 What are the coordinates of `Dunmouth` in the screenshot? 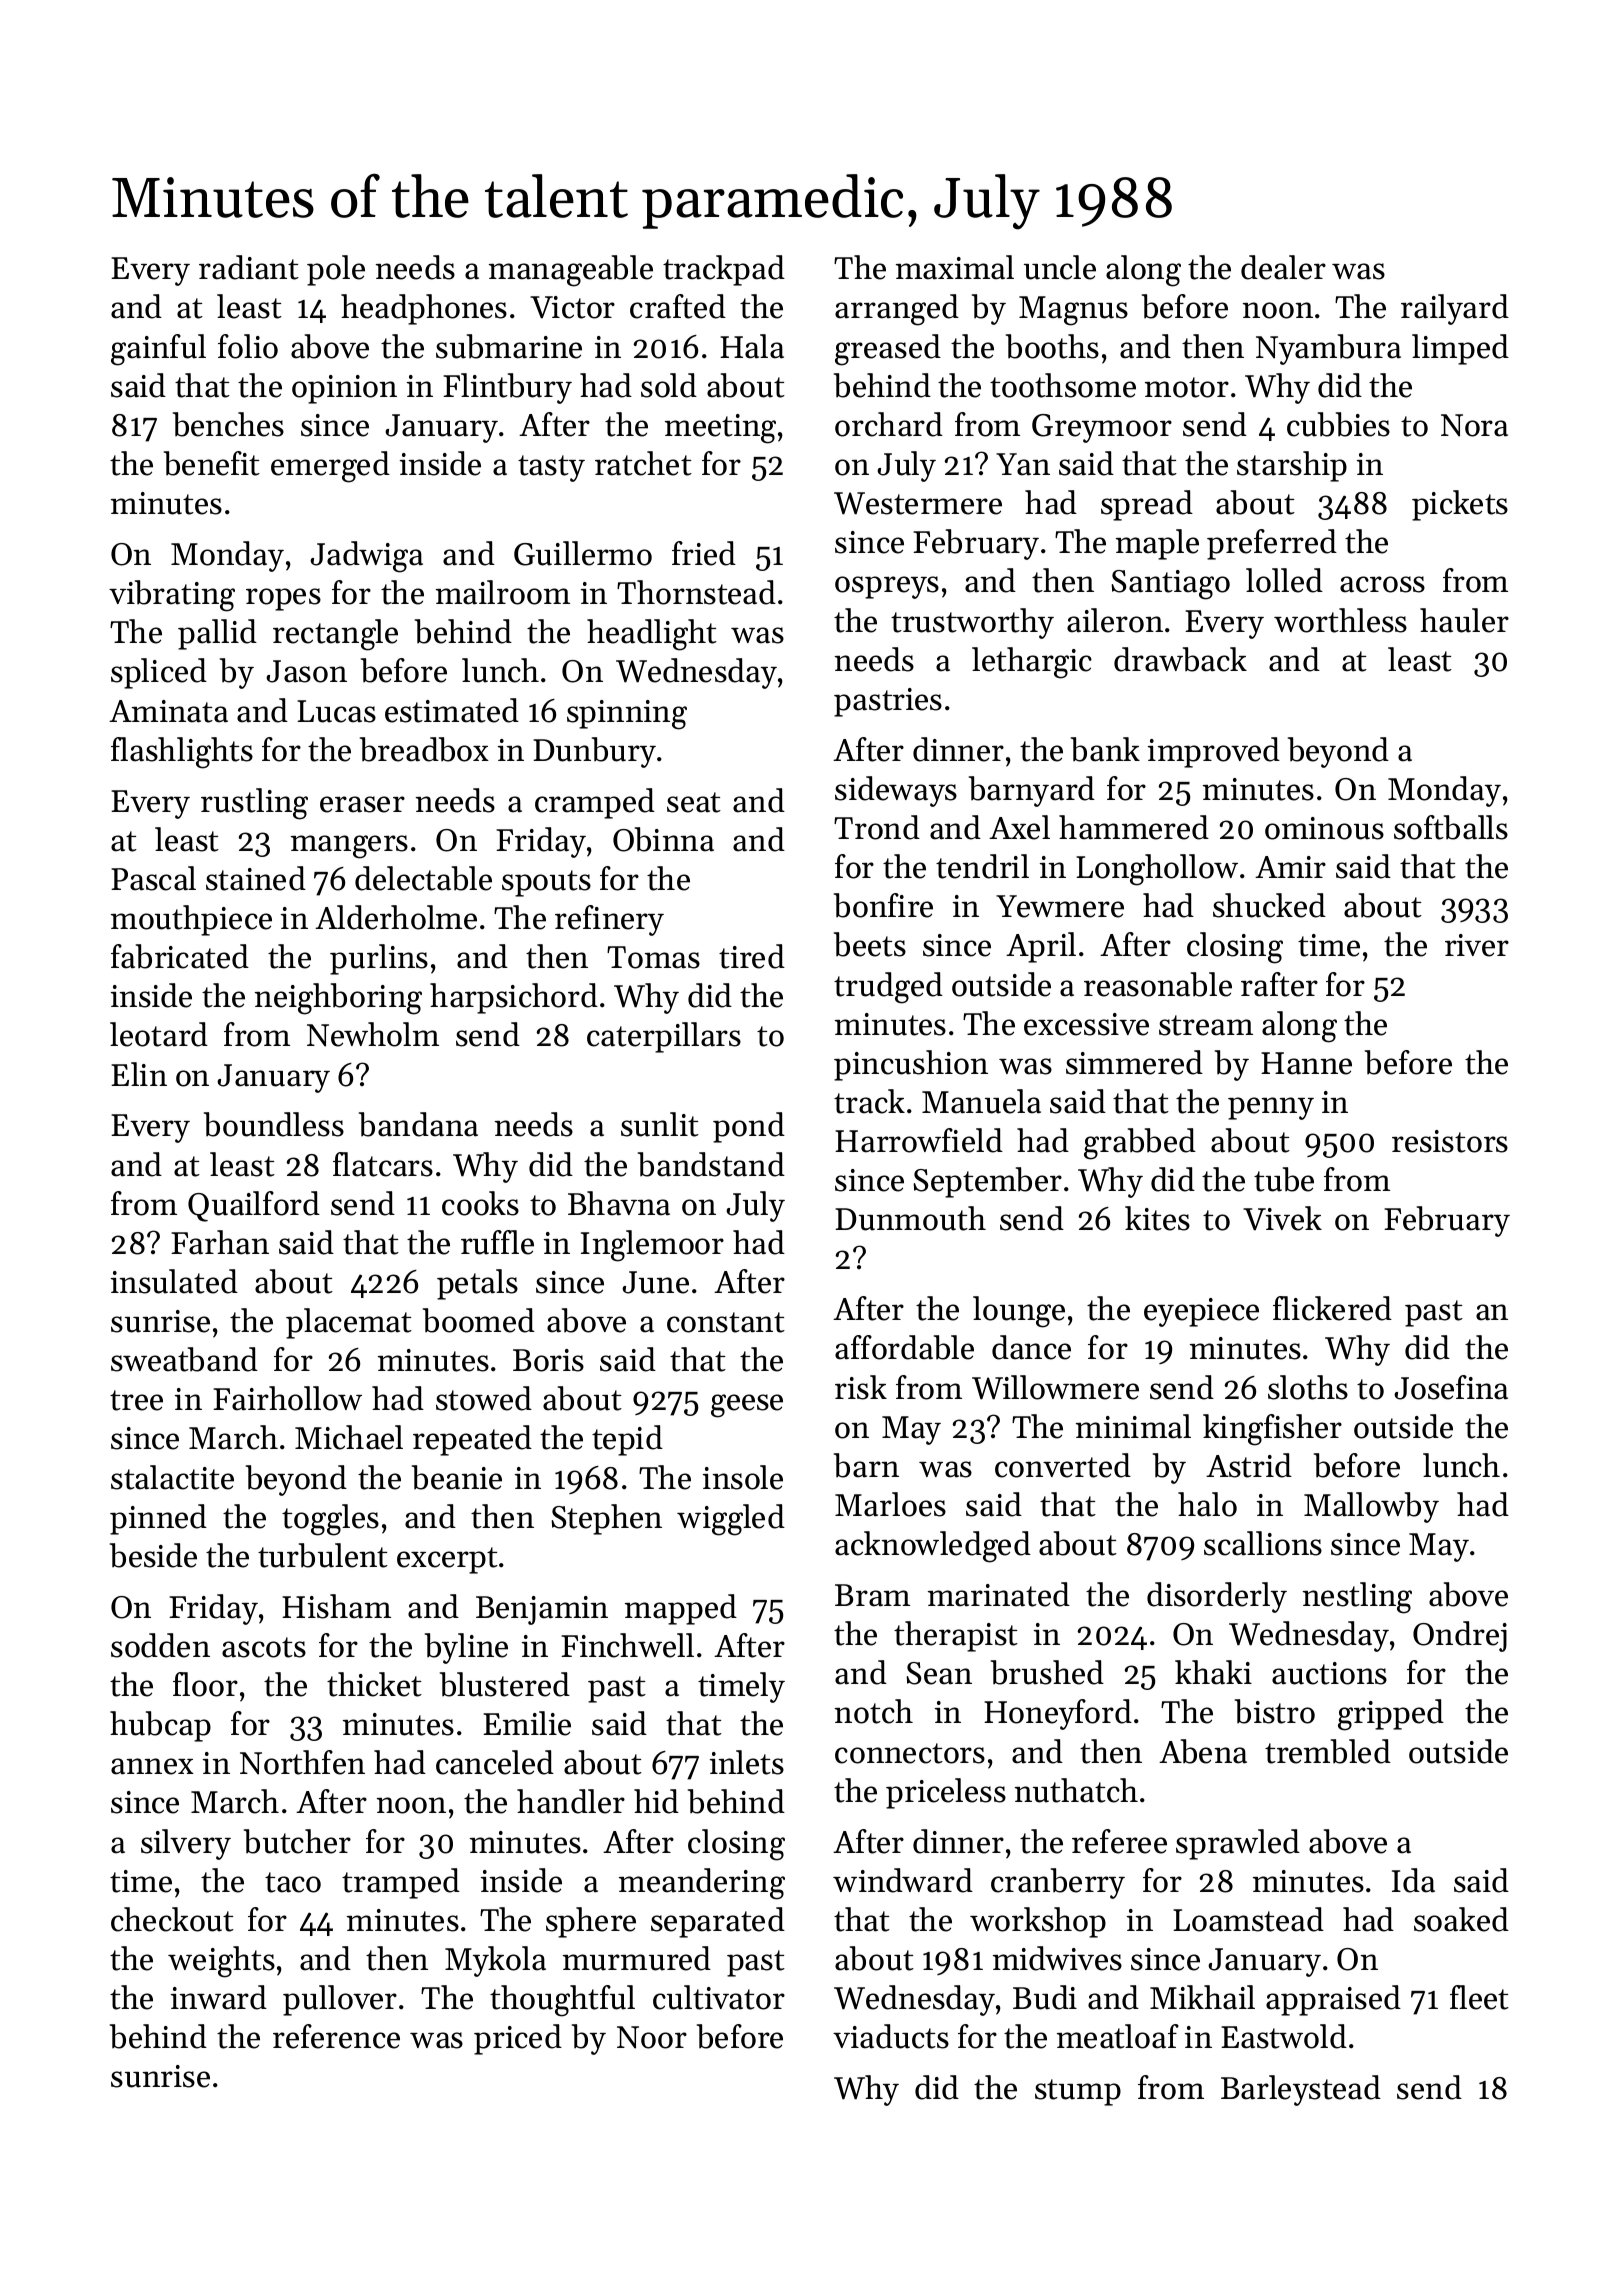 It's located at (910, 1218).
